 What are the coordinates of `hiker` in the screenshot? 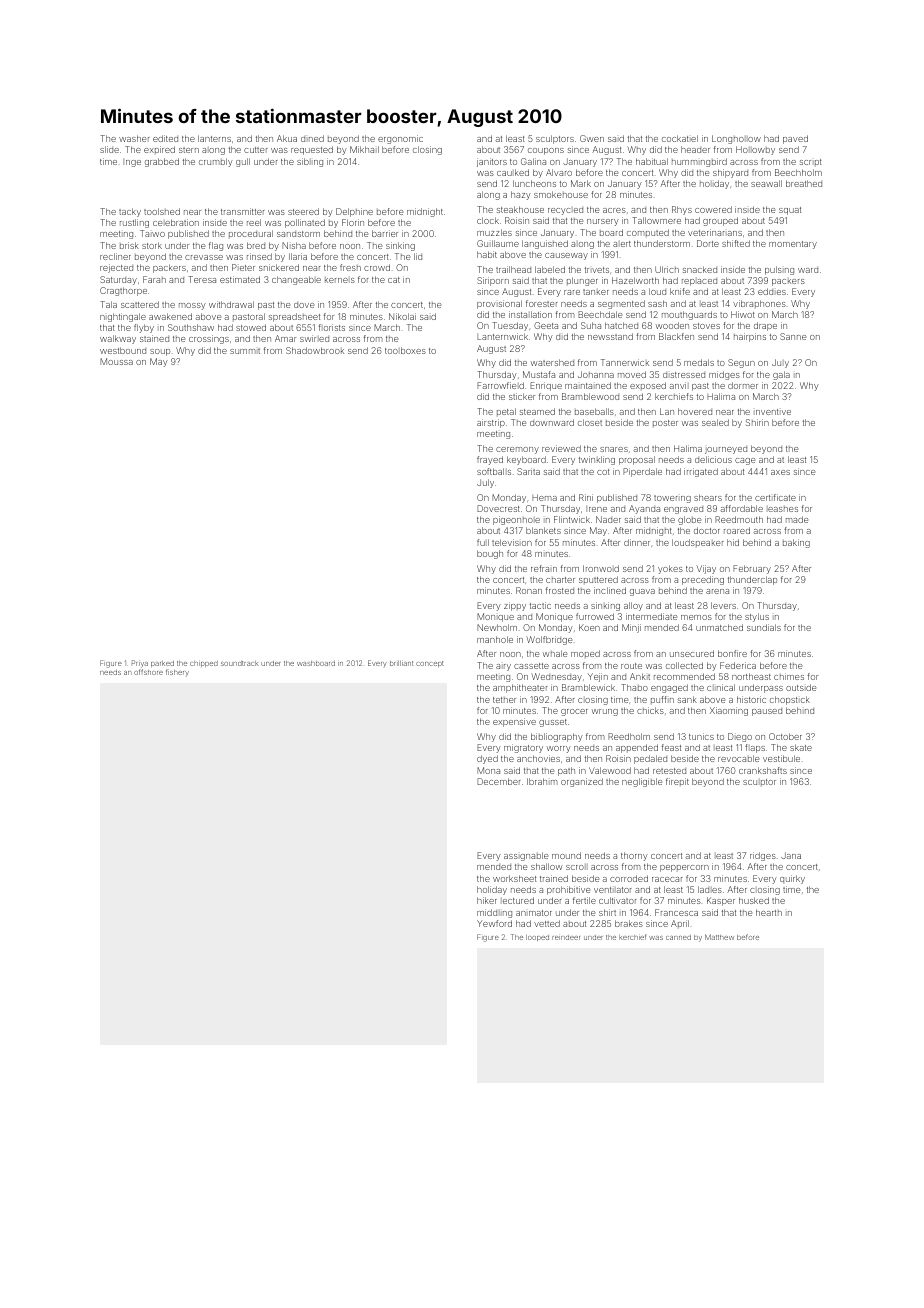 It's located at (487, 900).
